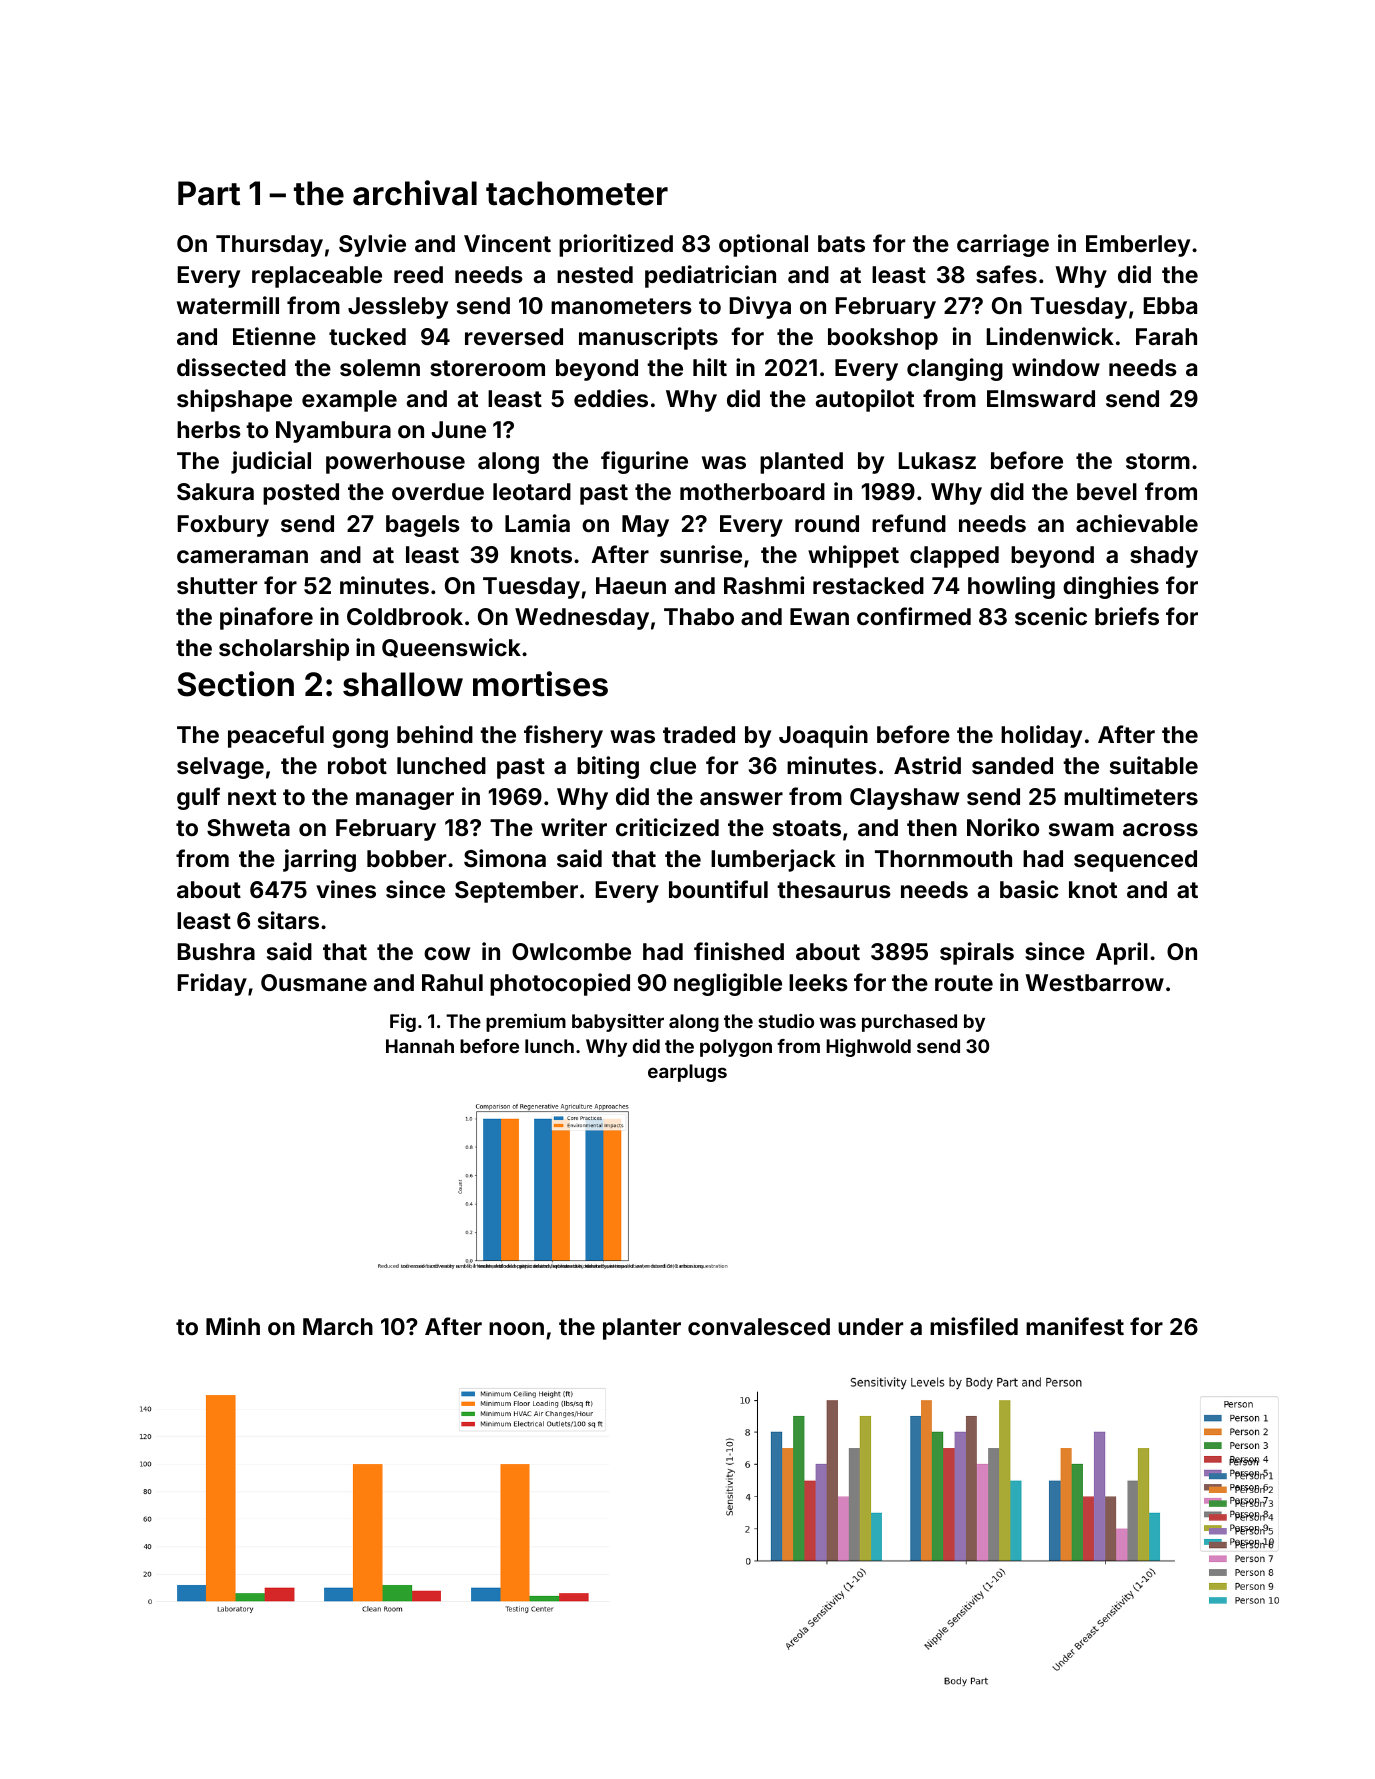 Image resolution: width=1375 pixels, height=1779 pixels. Describe the element at coordinates (405, 616) in the image. I see `Coldbrook` at that location.
